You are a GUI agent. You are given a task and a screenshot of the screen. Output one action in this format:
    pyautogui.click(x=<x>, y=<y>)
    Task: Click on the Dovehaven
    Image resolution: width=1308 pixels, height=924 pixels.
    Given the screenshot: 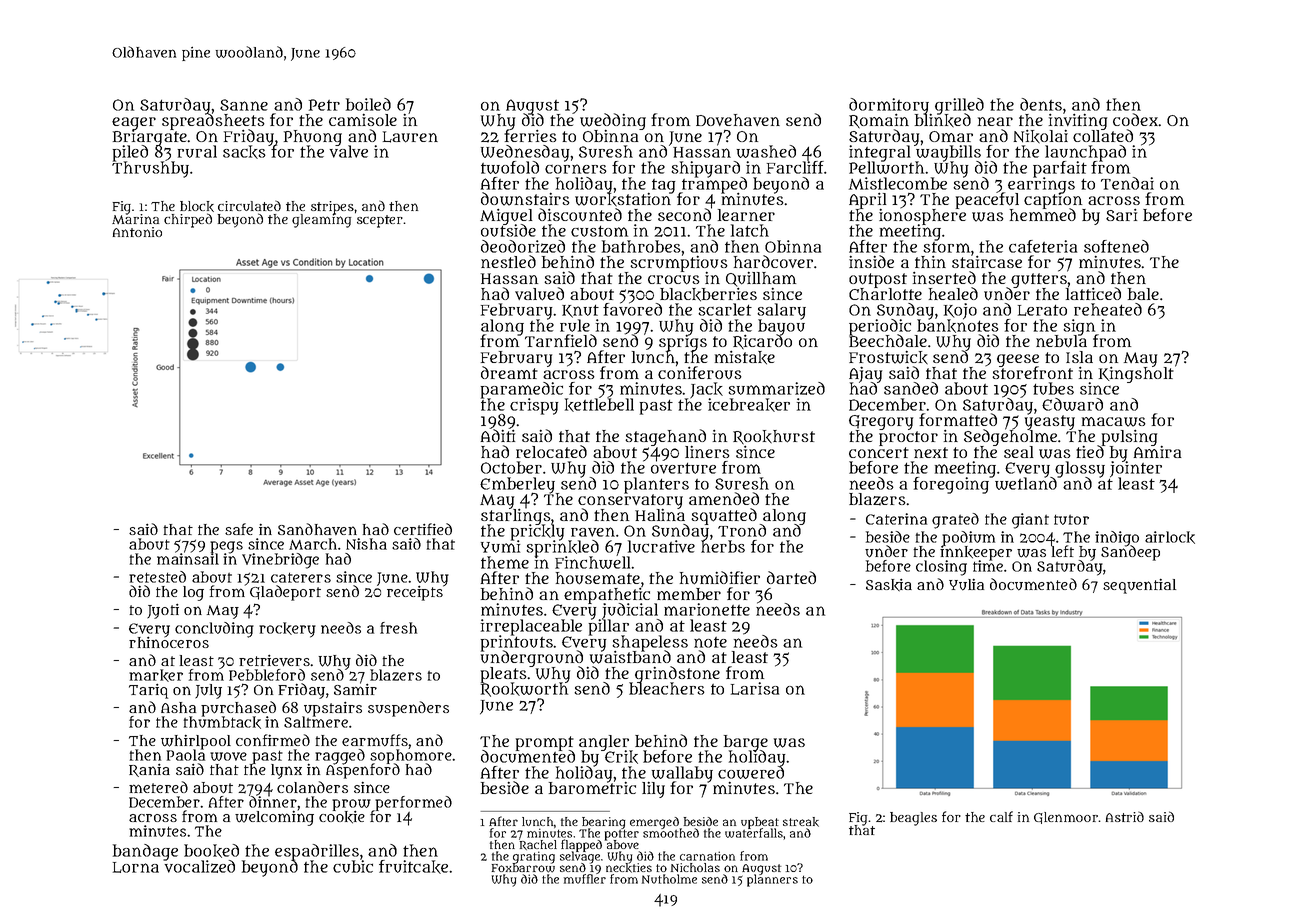 What is the action you would take?
    pyautogui.click(x=738, y=120)
